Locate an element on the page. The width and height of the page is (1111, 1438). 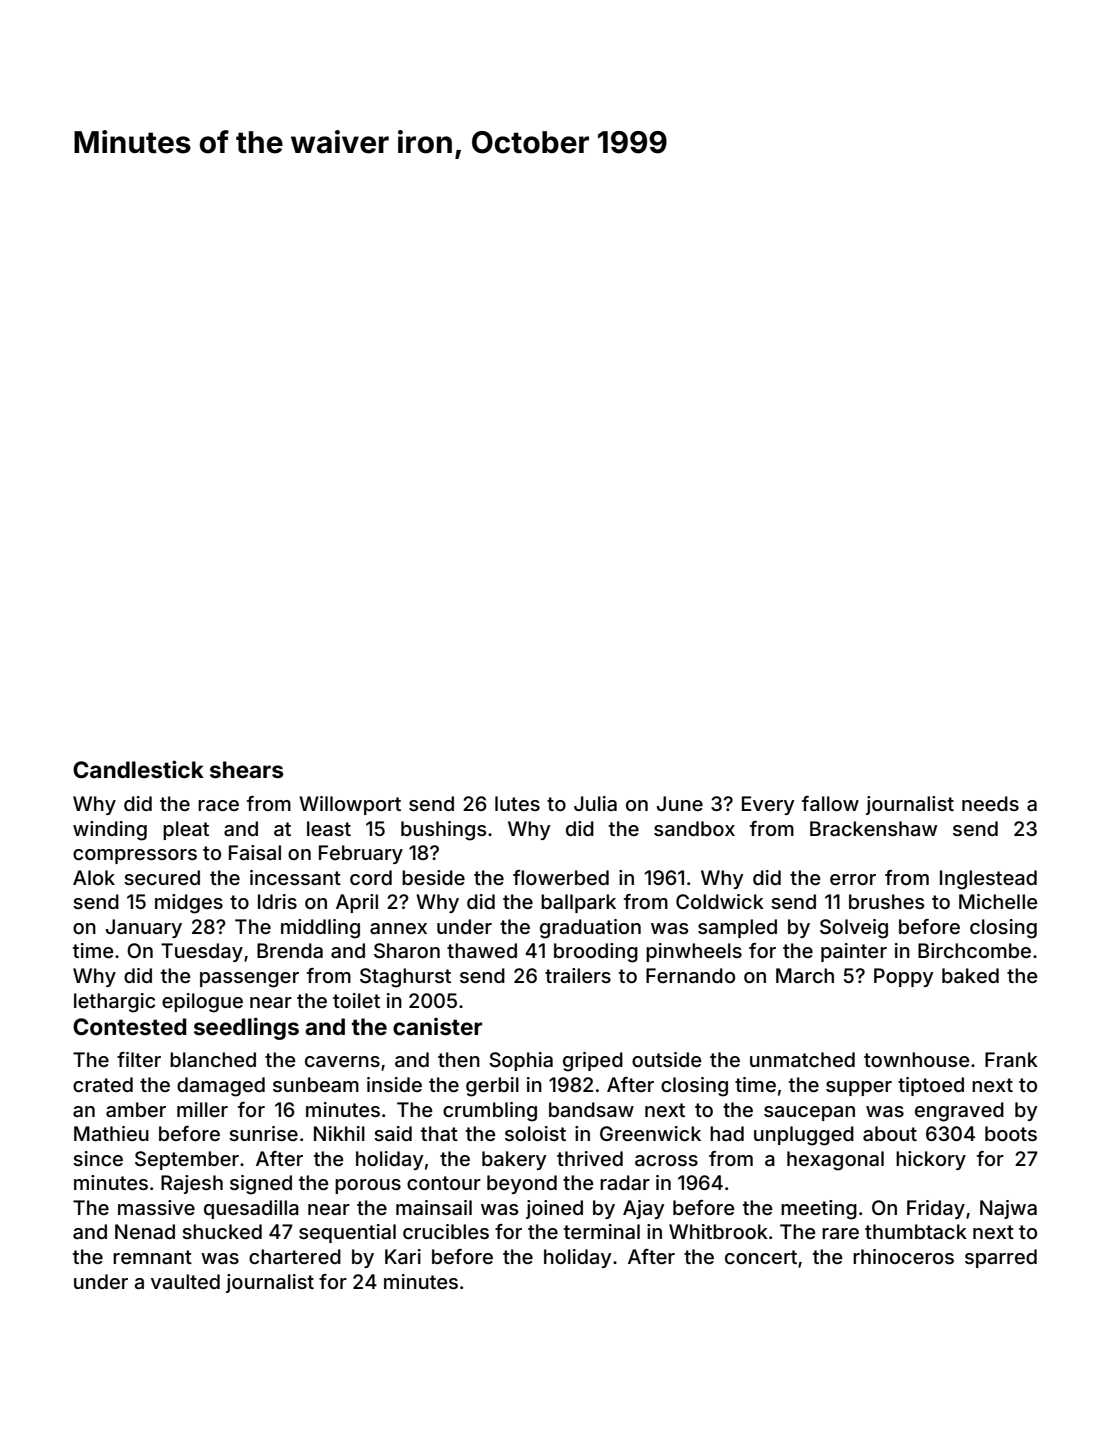
Tuesday is located at coordinates (202, 952).
